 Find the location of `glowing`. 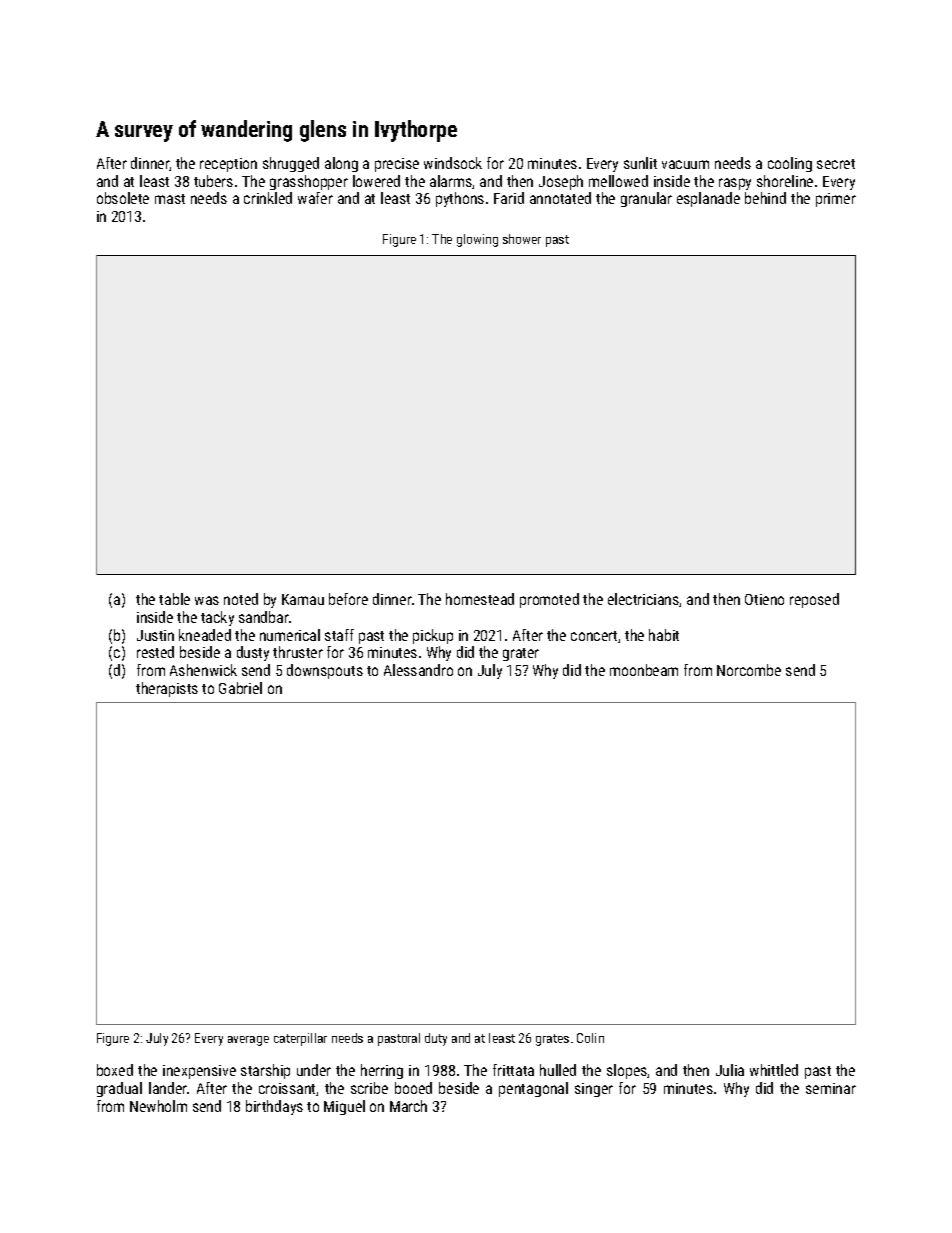

glowing is located at coordinates (477, 240).
